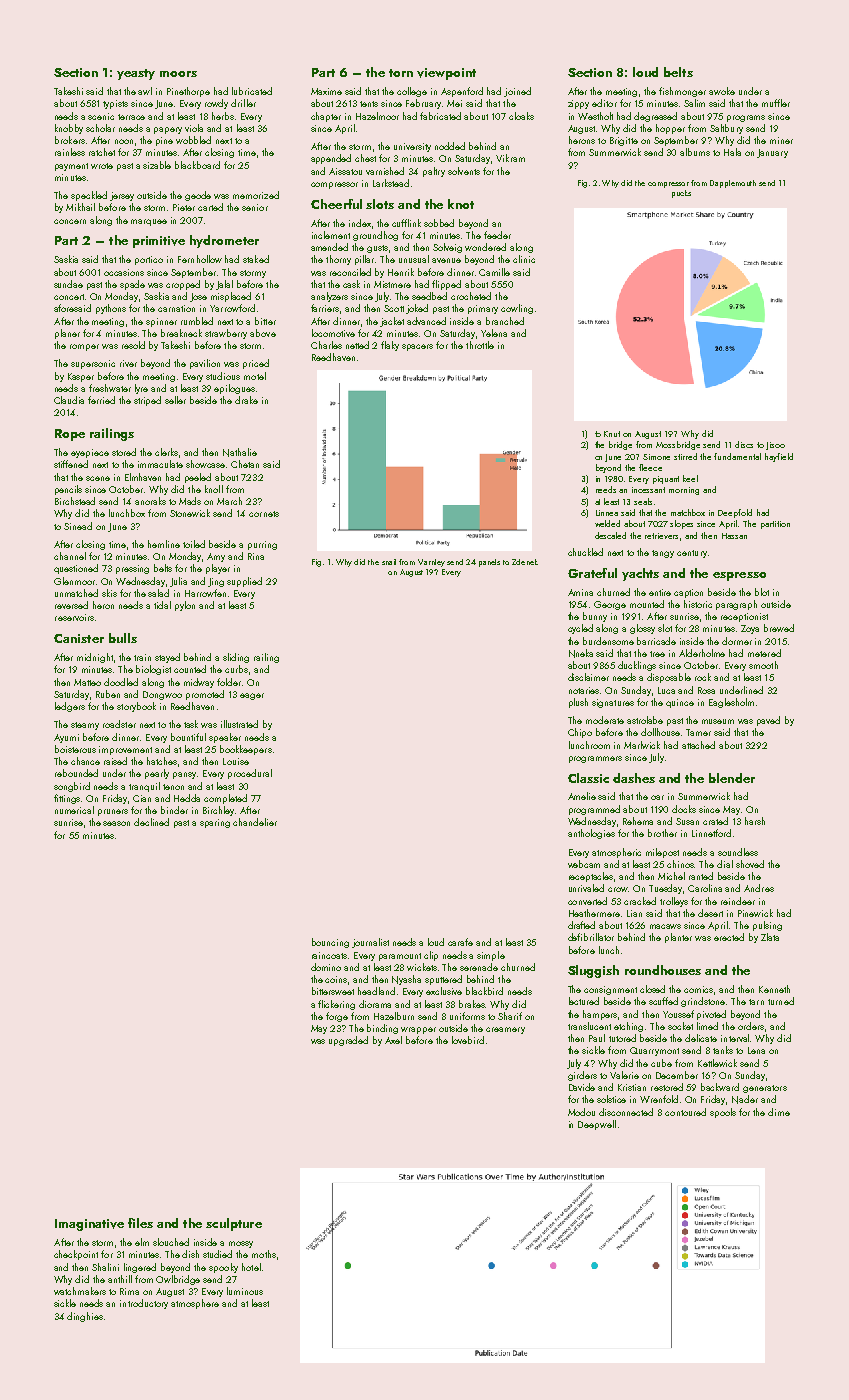 This screenshot has width=849, height=1400. What do you see at coordinates (497, 235) in the screenshot?
I see `feeder` at bounding box center [497, 235].
